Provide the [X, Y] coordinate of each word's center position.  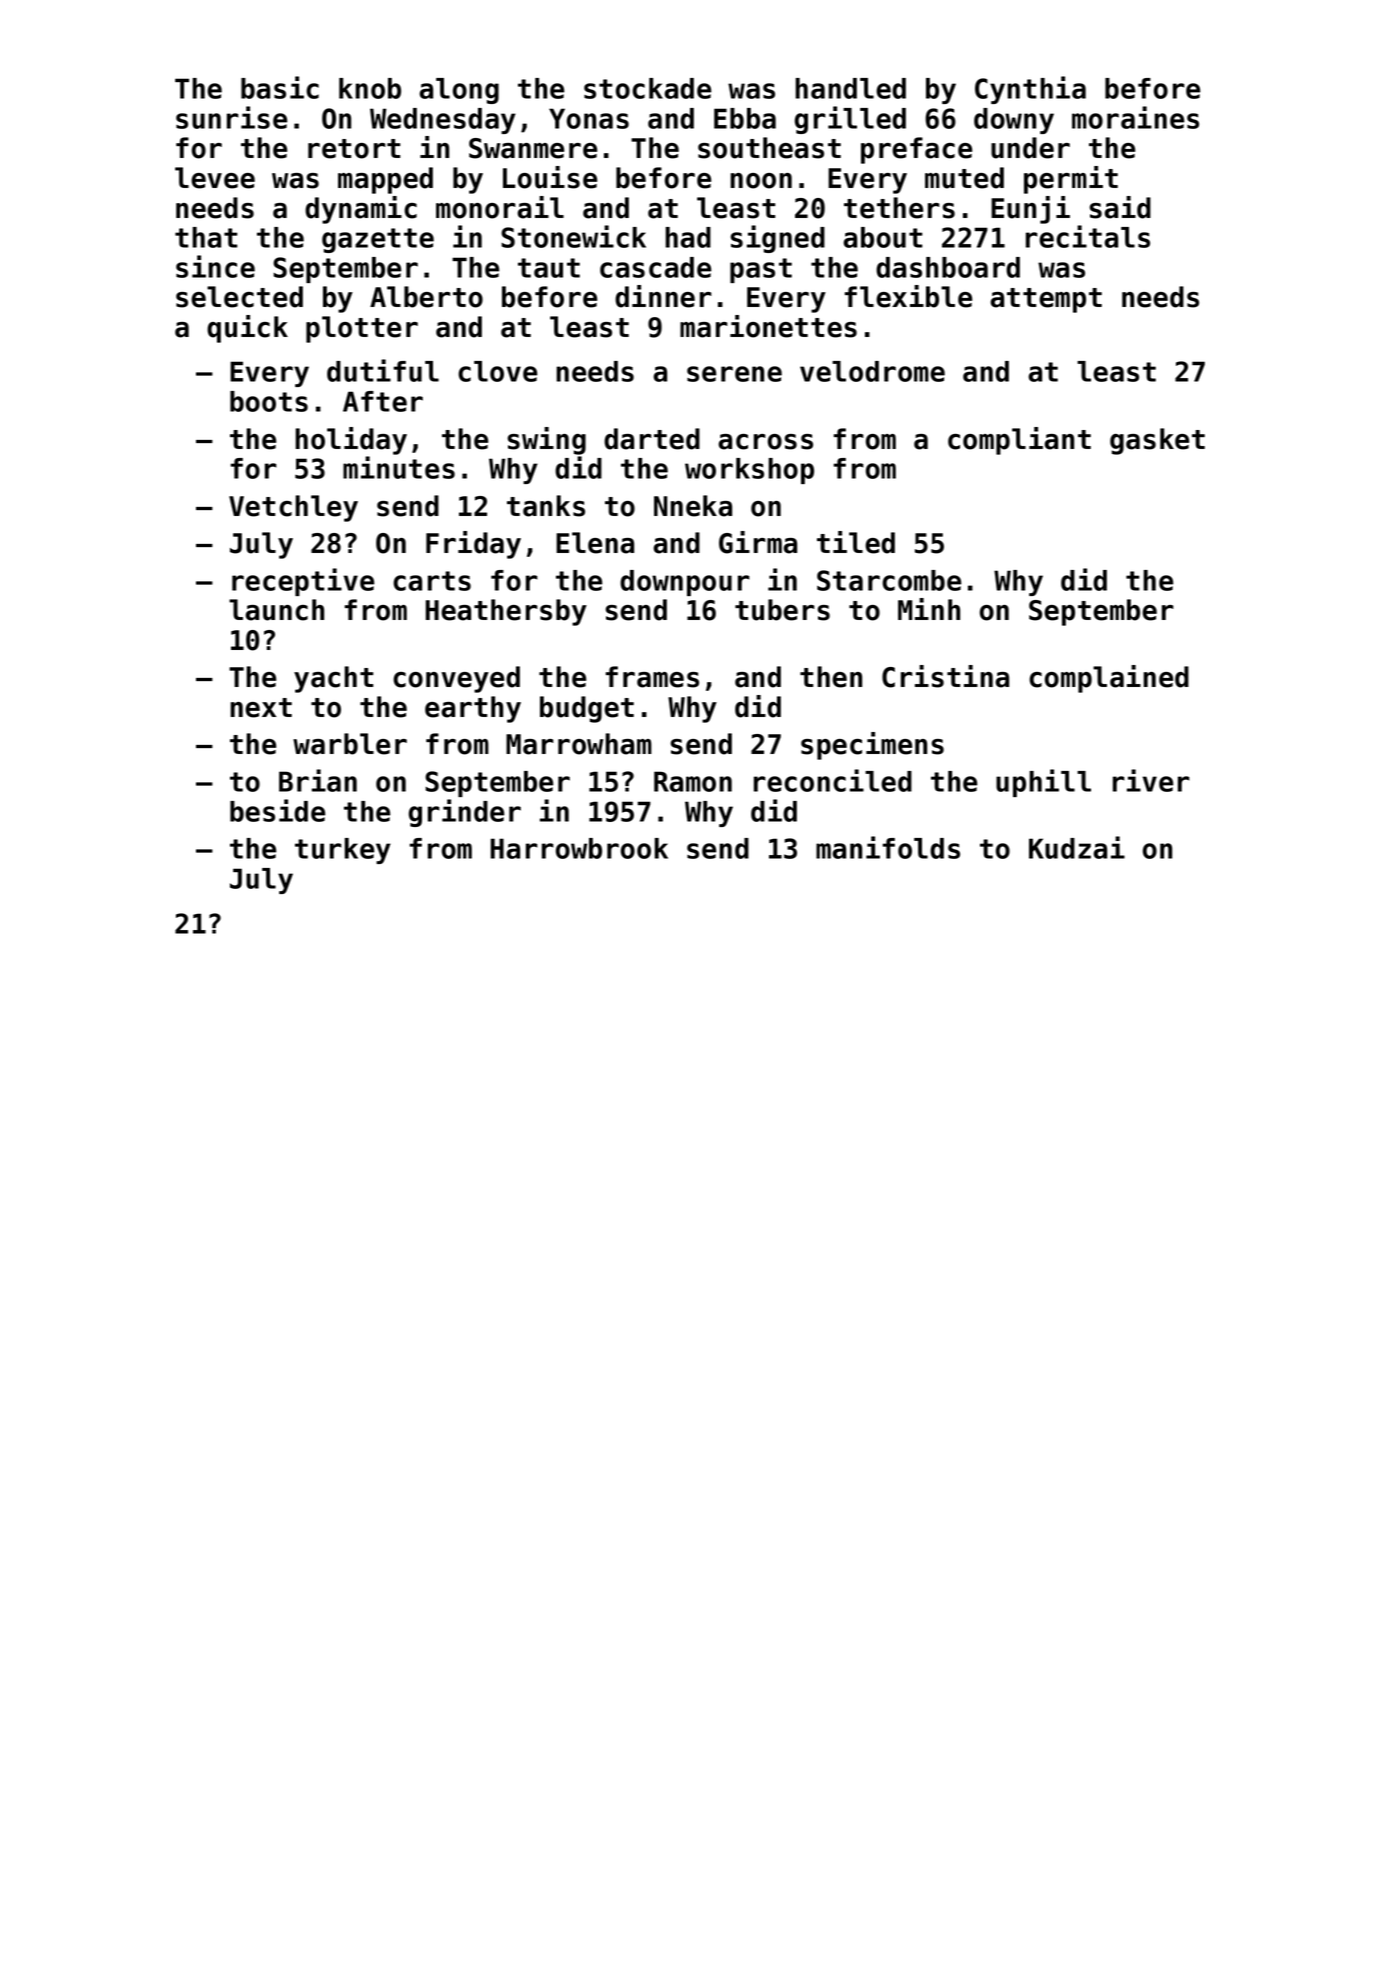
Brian [318, 780]
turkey [343, 851]
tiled [856, 542]
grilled [850, 120]
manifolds [888, 847]
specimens [872, 746]
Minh [929, 609]
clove [497, 371]
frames [652, 677]
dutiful [383, 370]
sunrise [231, 117]
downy [1014, 121]
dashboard [948, 267]
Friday [473, 545]
